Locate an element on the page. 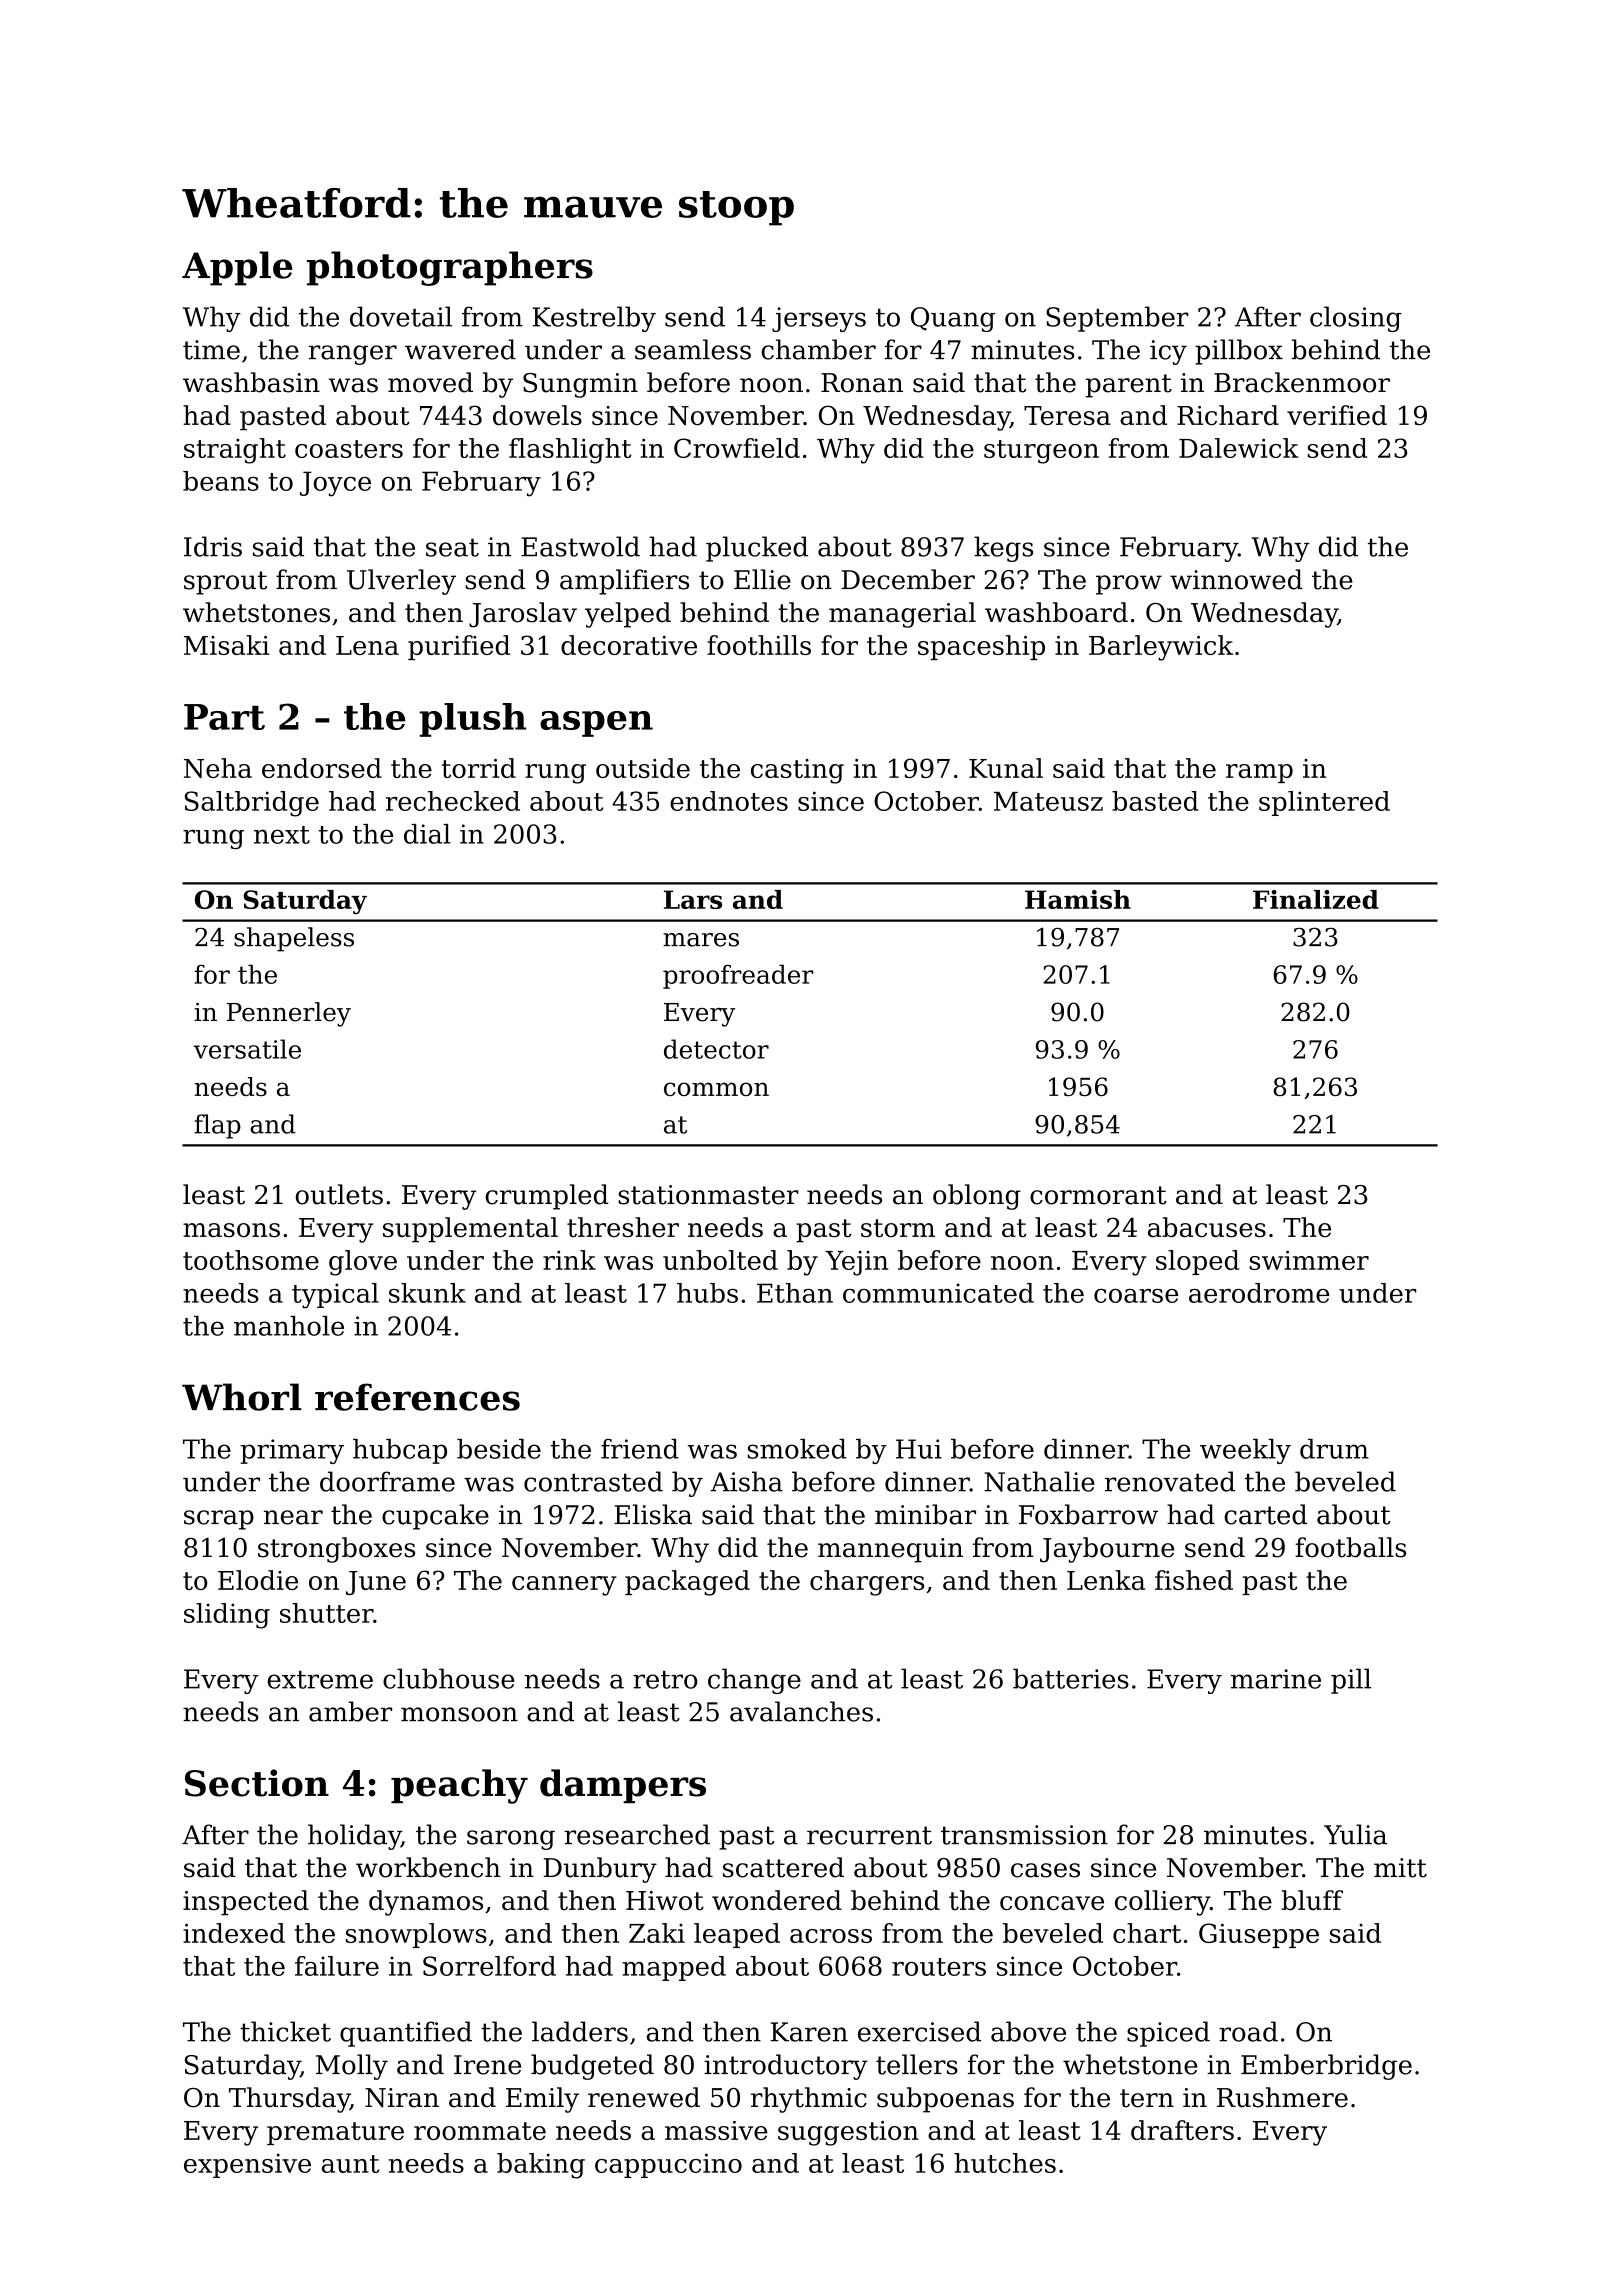  mannequin is located at coordinates (890, 1550).
